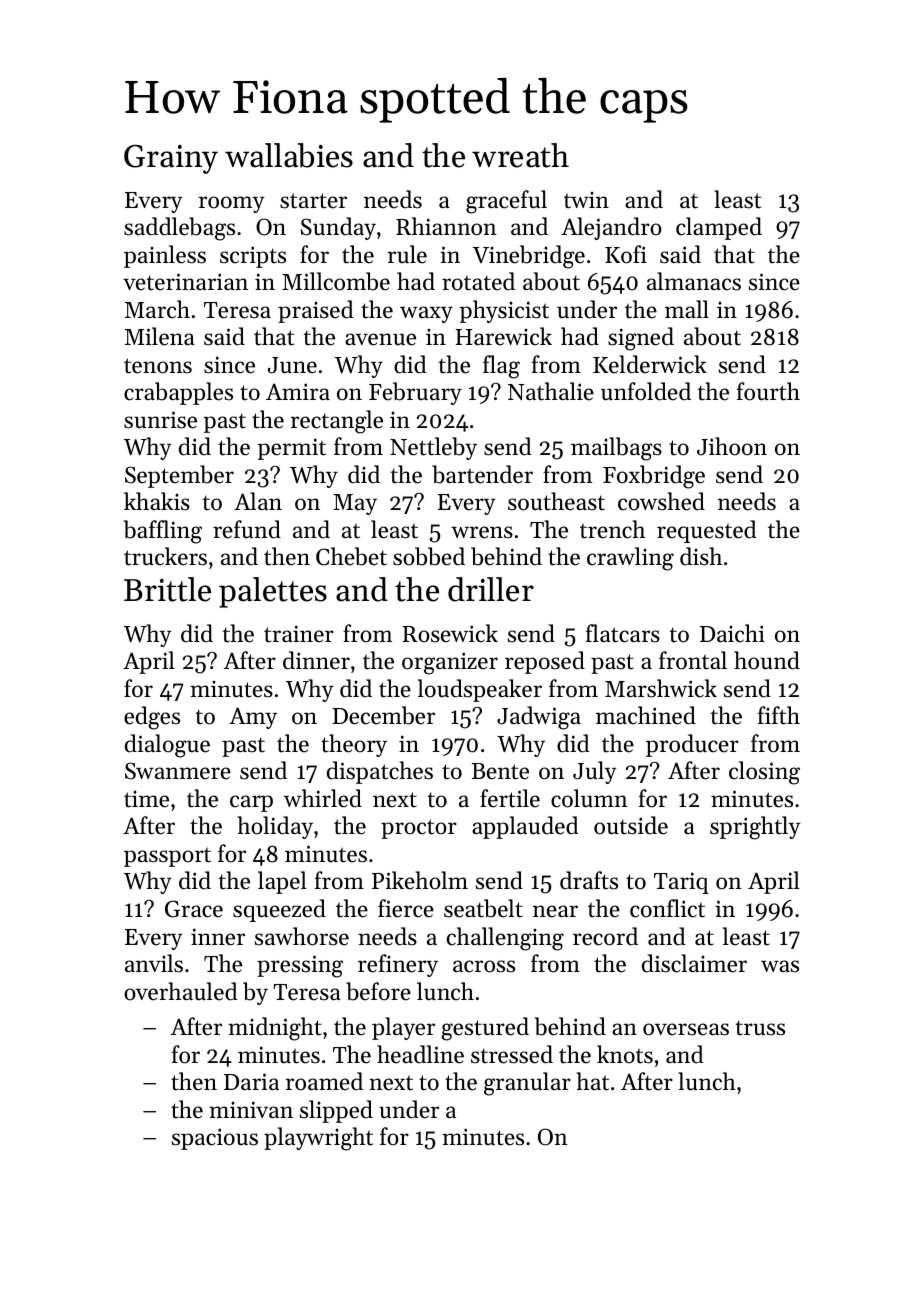 This screenshot has width=924, height=1311. I want to click on Swanmere, so click(178, 771).
